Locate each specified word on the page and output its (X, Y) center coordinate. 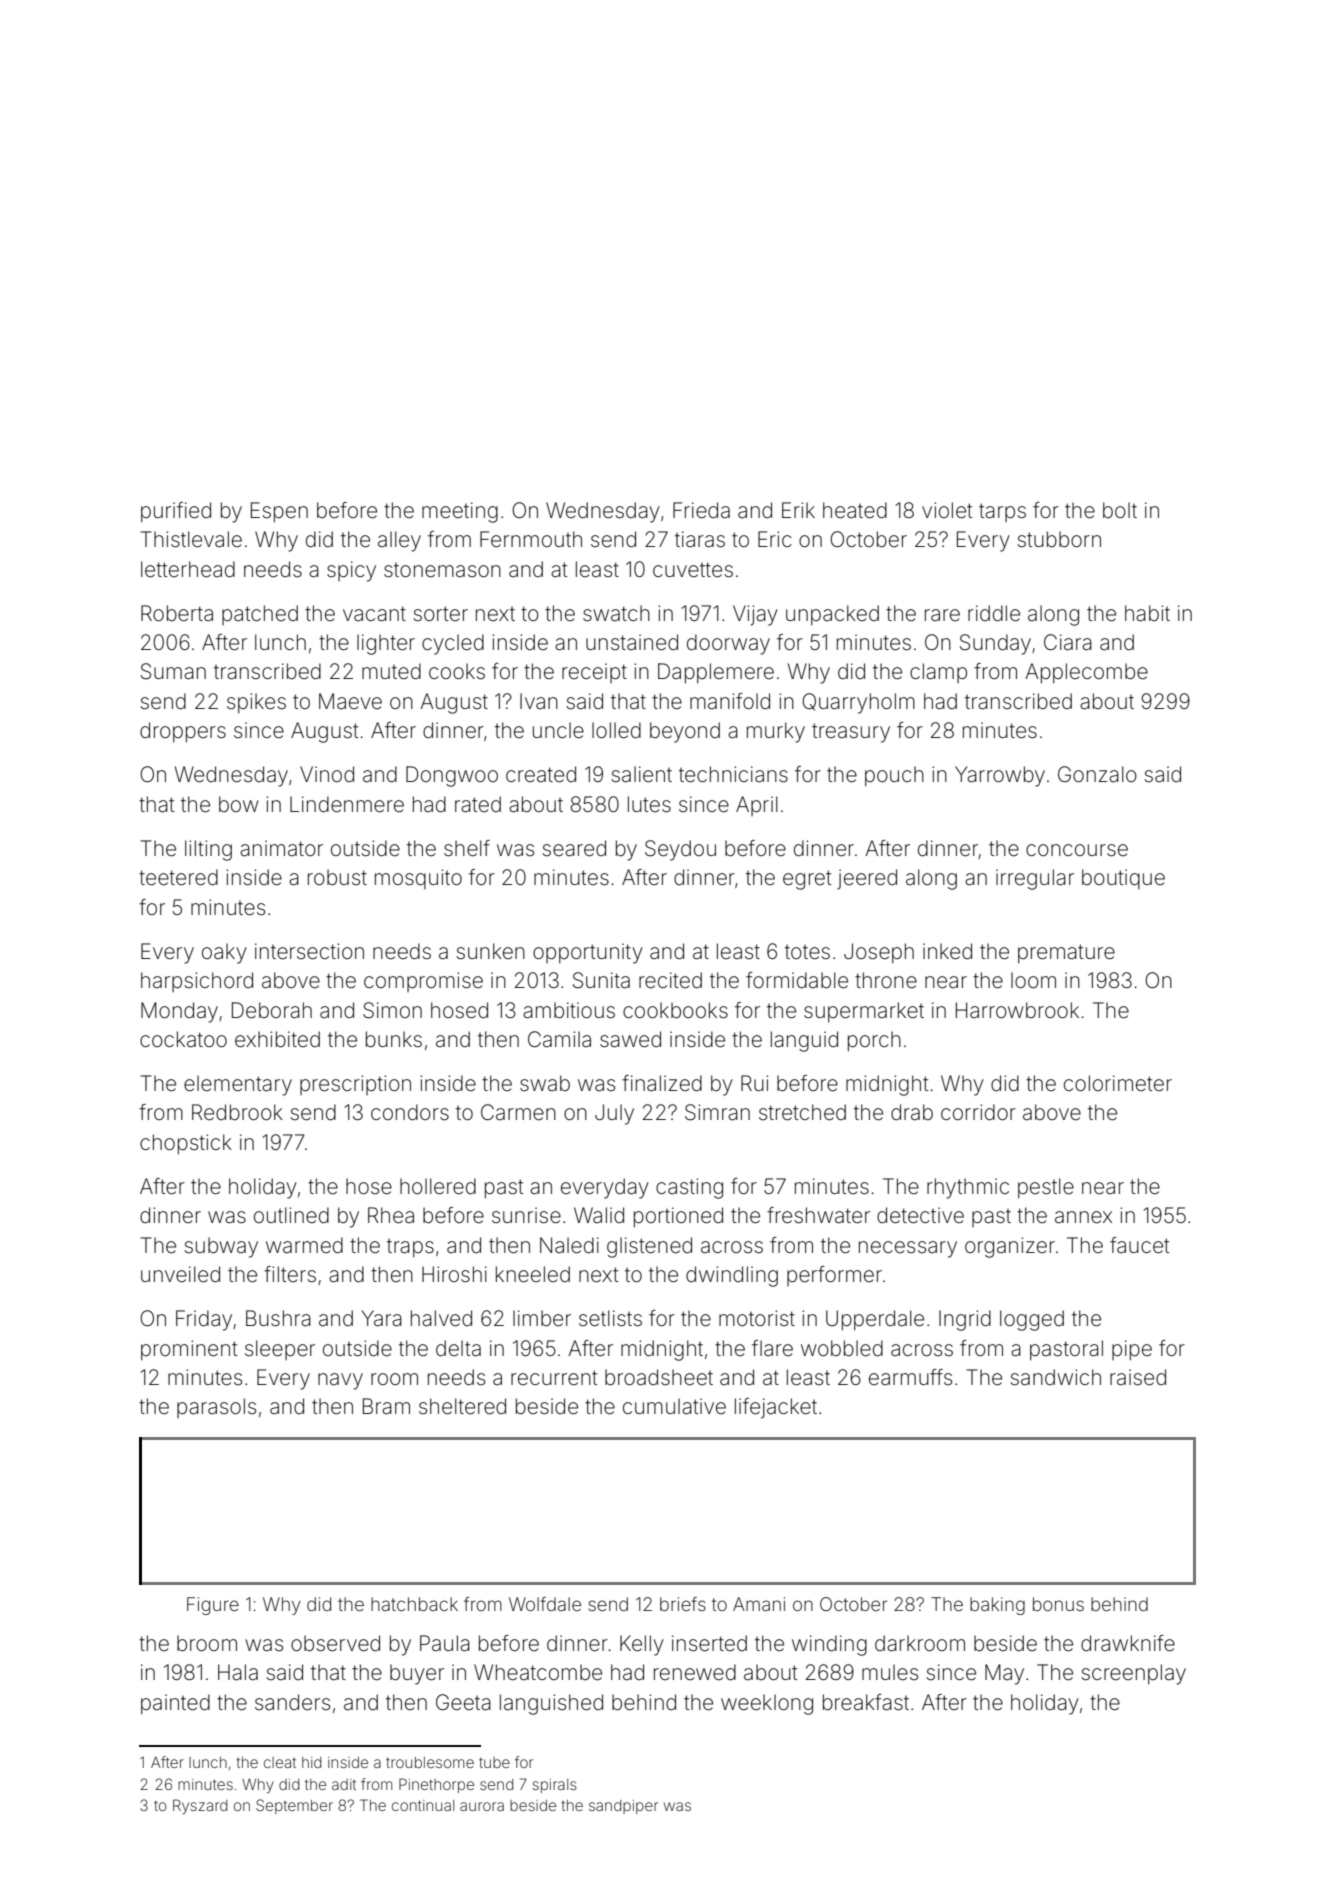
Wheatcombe (538, 1672)
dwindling (732, 1276)
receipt (594, 673)
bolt (1120, 510)
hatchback (414, 1604)
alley (399, 541)
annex (1083, 1217)
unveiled (180, 1274)
